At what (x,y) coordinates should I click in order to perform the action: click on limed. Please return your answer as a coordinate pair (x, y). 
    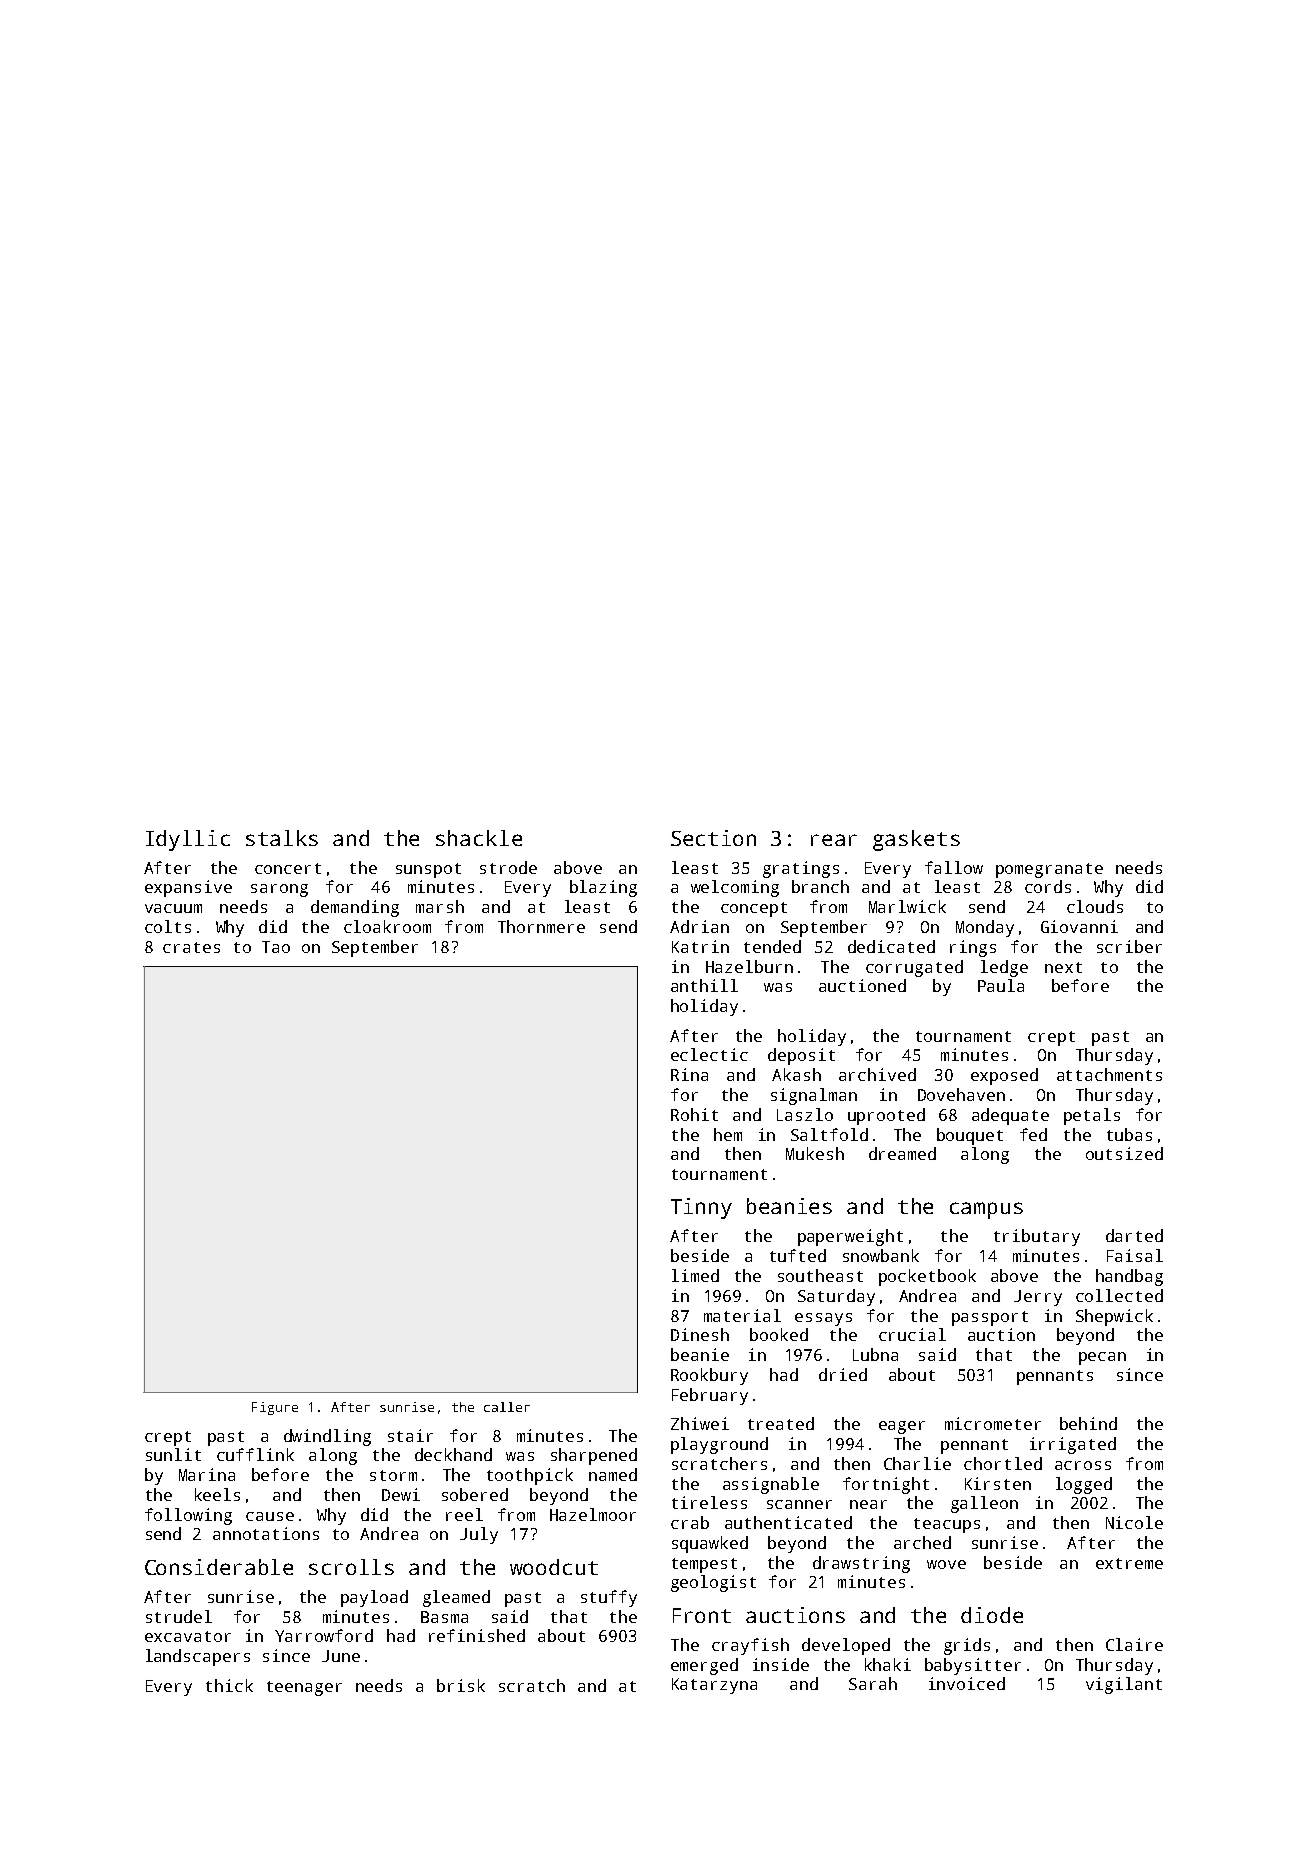
    Looking at the image, I should click on (695, 1275).
